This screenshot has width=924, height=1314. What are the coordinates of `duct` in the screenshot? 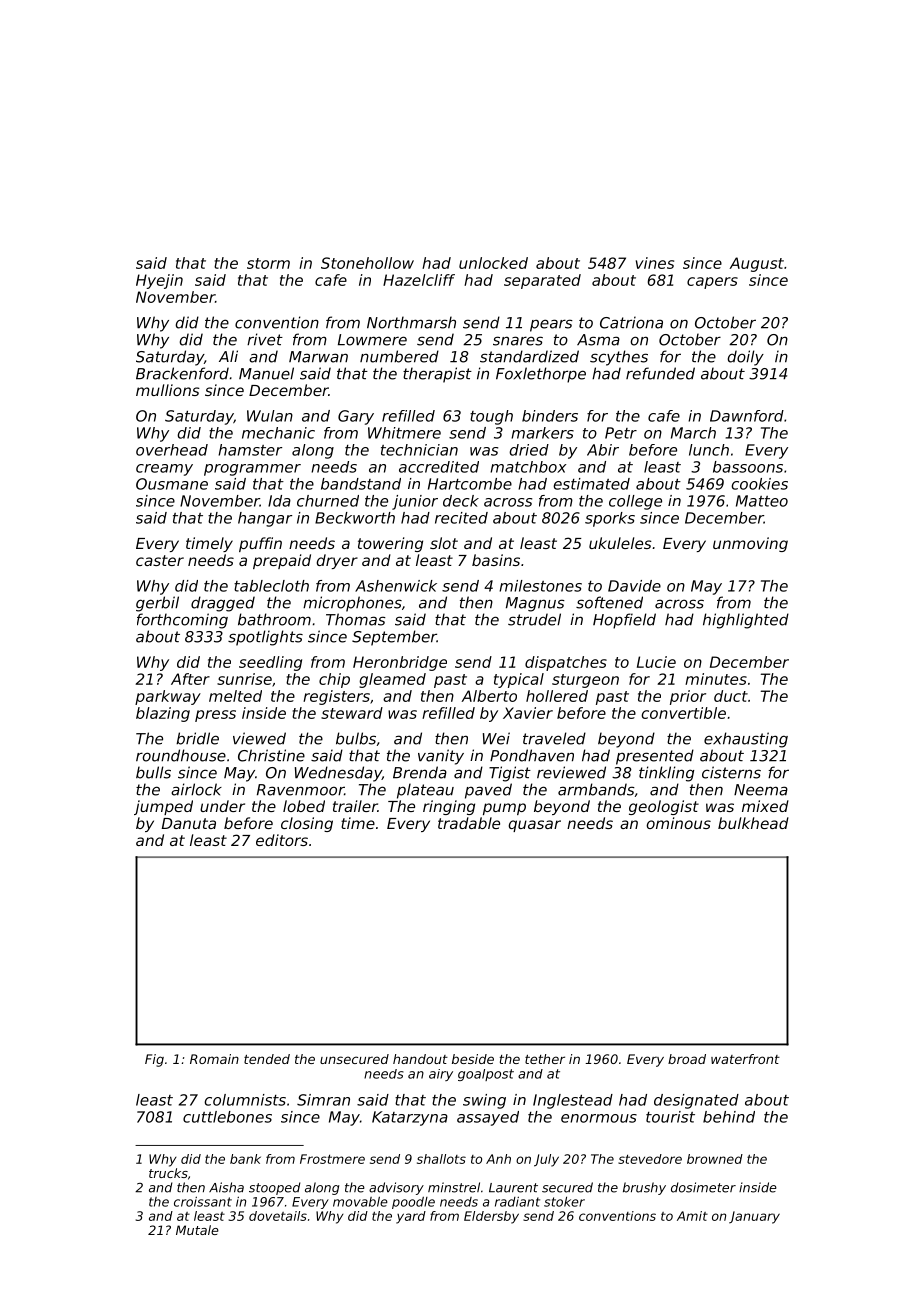 It's located at (731, 696).
